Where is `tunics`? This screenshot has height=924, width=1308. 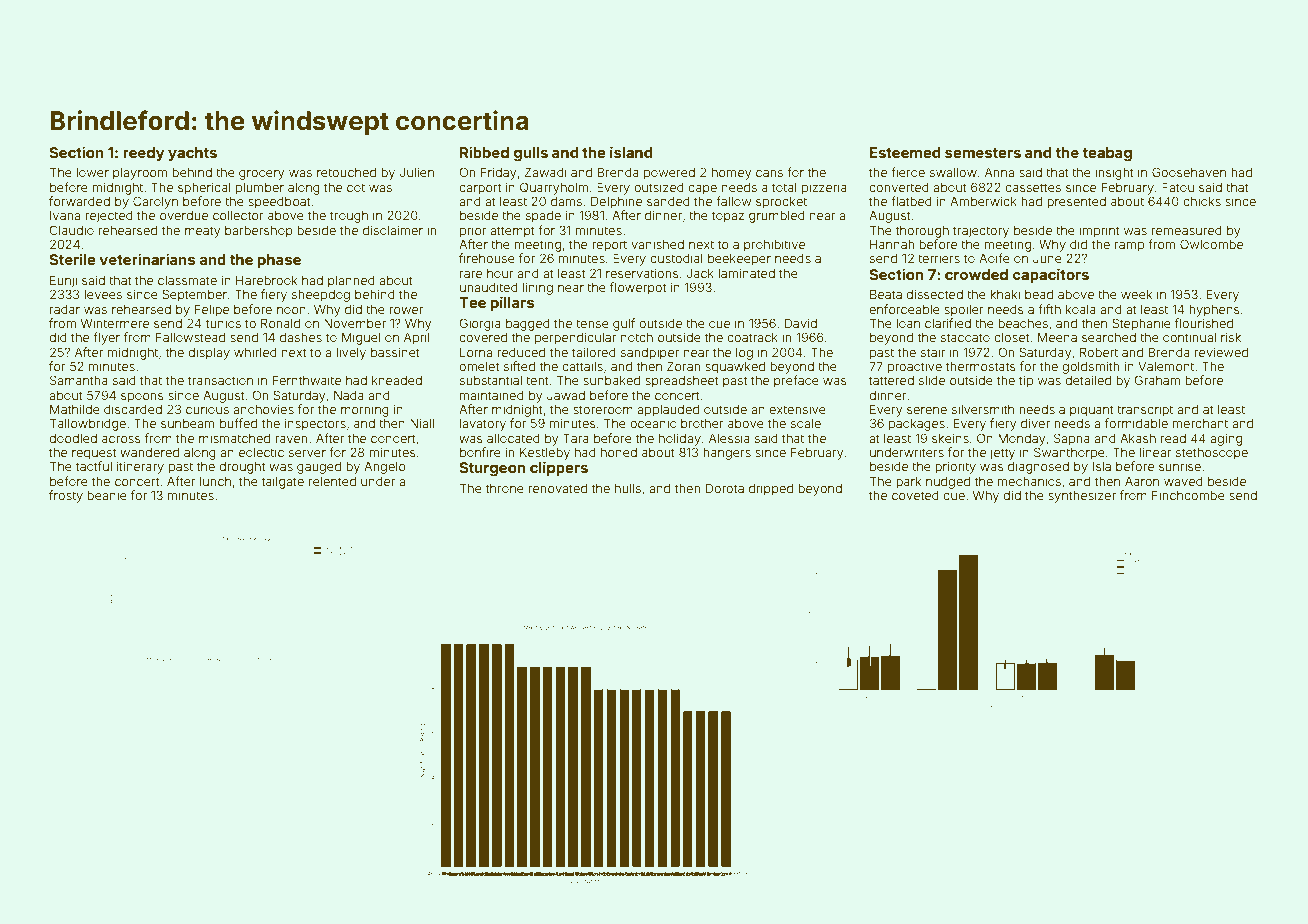
tunics is located at coordinates (223, 323).
